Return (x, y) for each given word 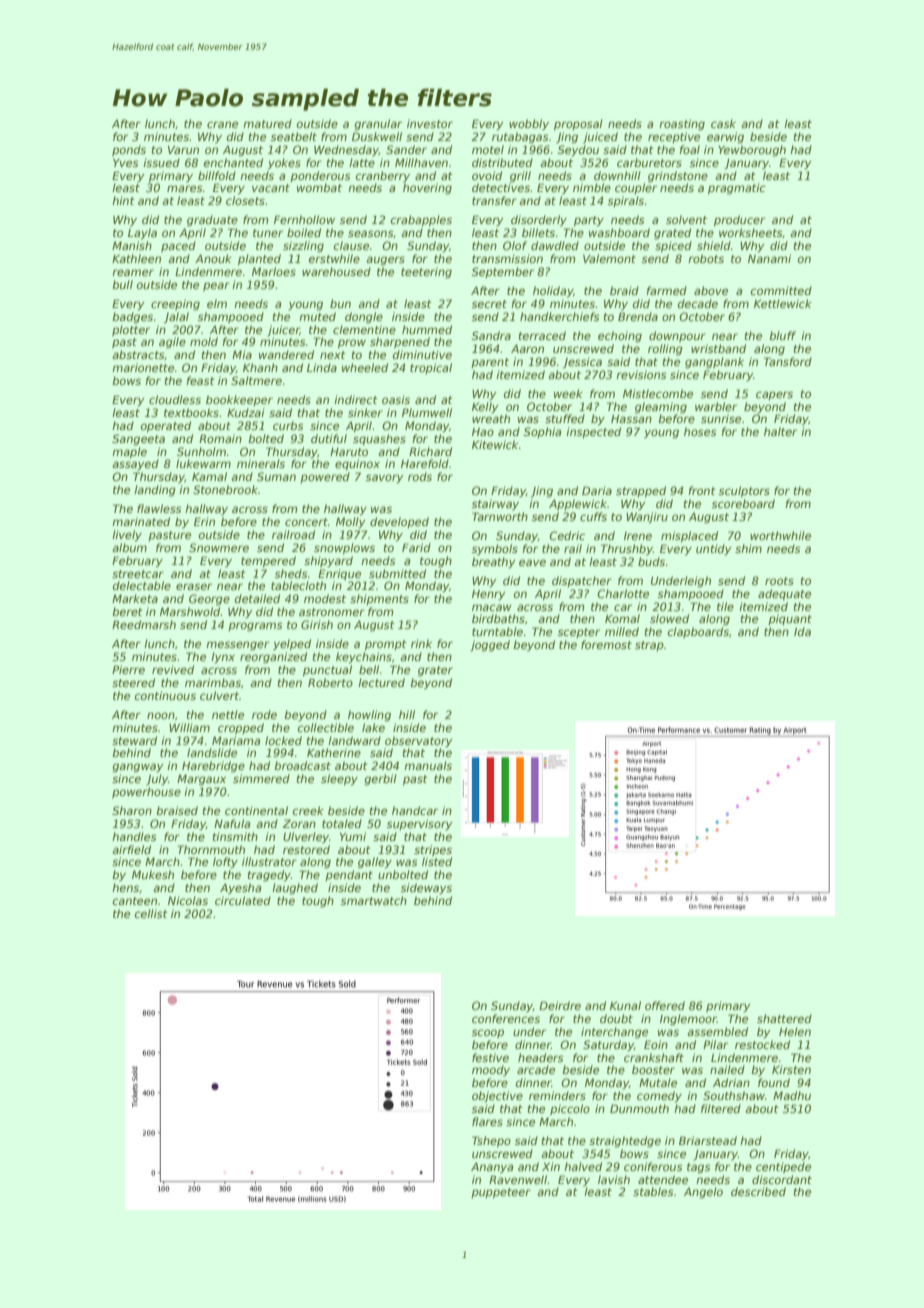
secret (489, 304)
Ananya (492, 1168)
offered (665, 1005)
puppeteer (501, 1193)
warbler (716, 406)
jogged (490, 646)
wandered (286, 354)
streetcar (138, 574)
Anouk (213, 258)
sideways (426, 889)
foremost (606, 644)
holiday (553, 292)
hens (125, 887)
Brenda (638, 316)
